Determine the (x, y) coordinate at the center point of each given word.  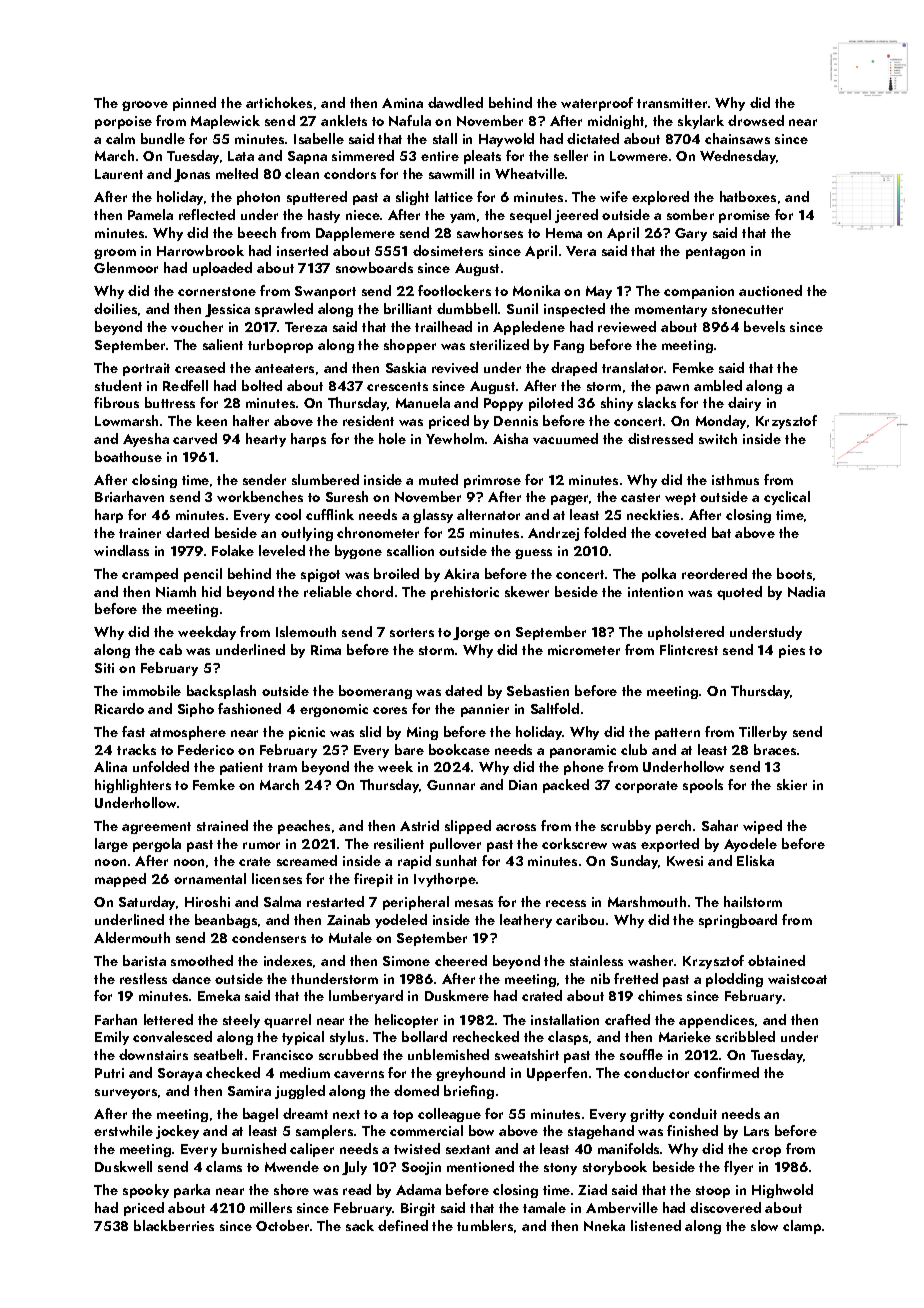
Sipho (196, 710)
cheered (461, 960)
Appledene (529, 328)
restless (143, 978)
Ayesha (146, 440)
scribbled (745, 1036)
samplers (324, 1132)
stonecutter (747, 309)
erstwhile (123, 1130)
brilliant (408, 308)
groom (115, 254)
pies (792, 651)
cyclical (787, 498)
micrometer (584, 650)
